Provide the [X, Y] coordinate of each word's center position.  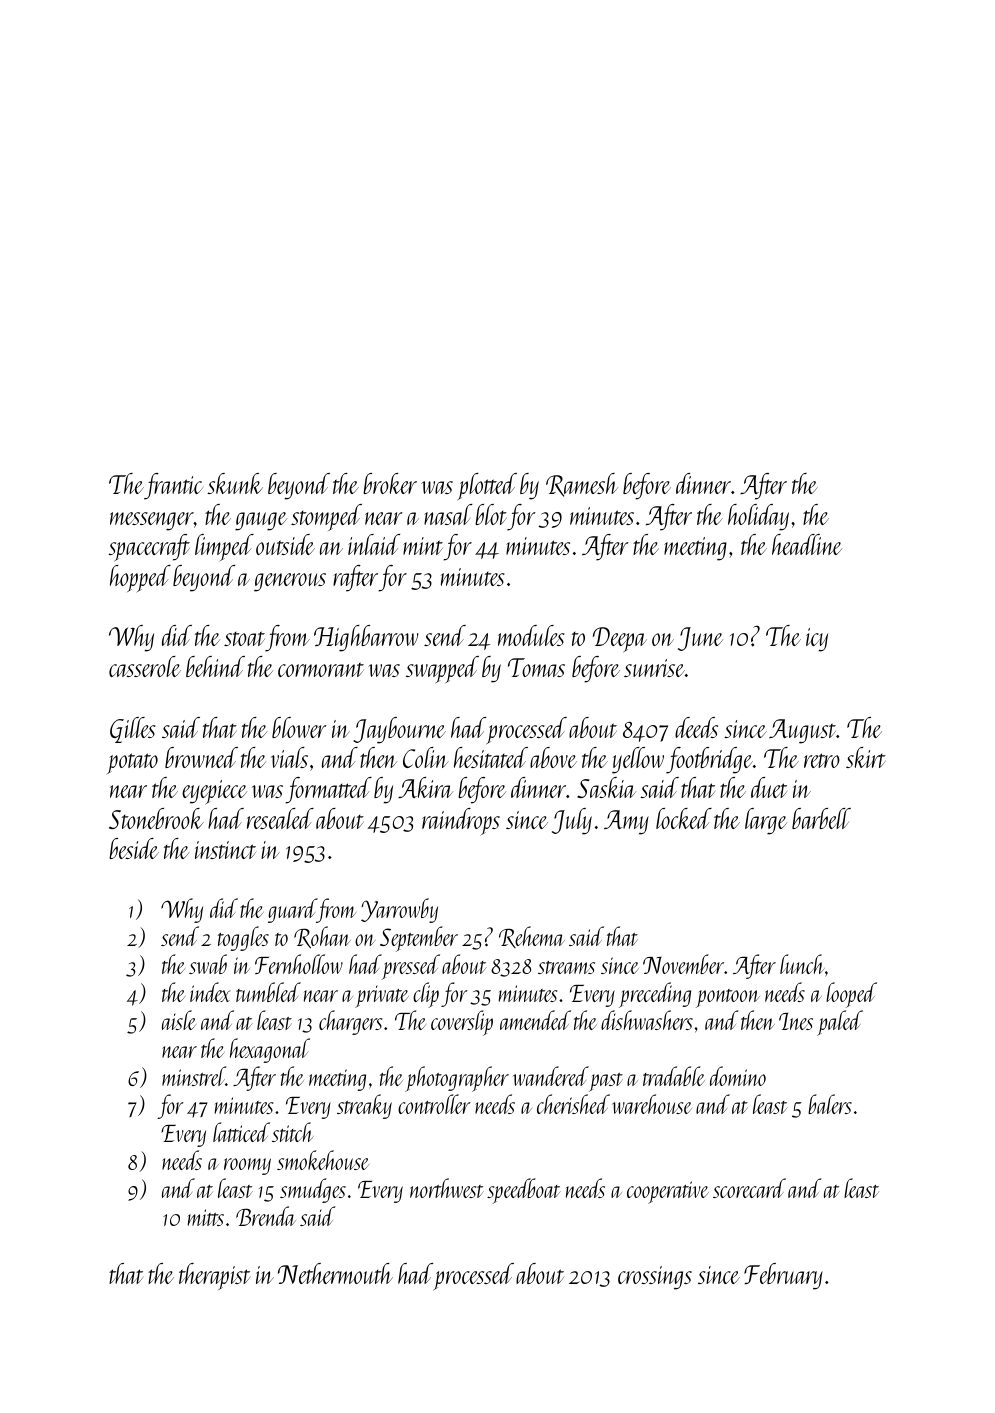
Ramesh [582, 485]
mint [423, 546]
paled [840, 1023]
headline [807, 544]
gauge [261, 521]
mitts [206, 1217]
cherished [573, 1104]
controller [434, 1104]
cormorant [321, 669]
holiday [758, 517]
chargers [350, 1022]
